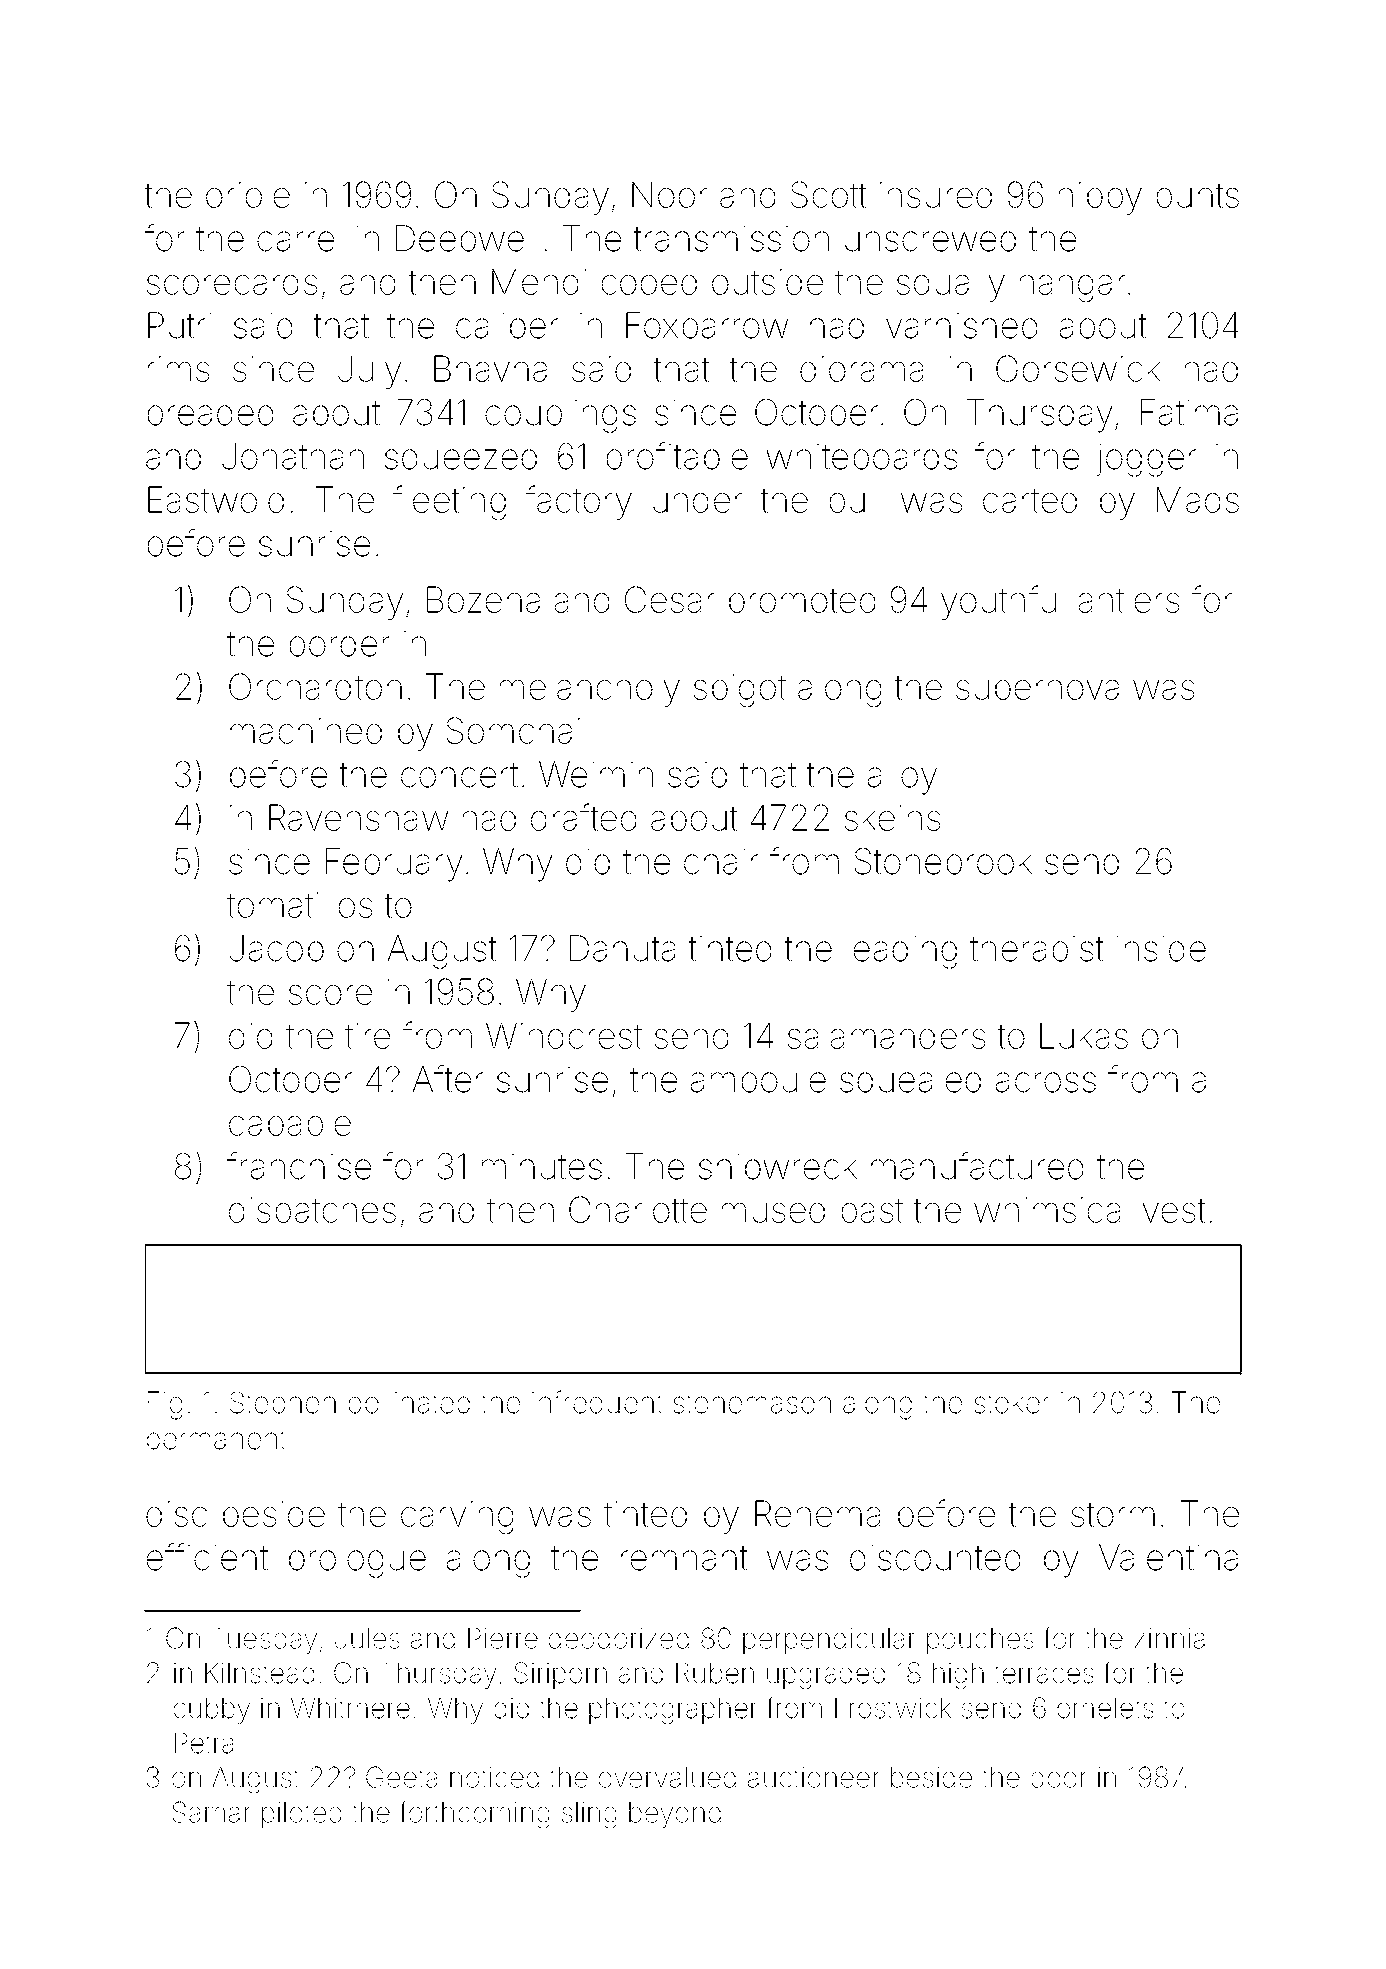 The image size is (1386, 1969). Describe the element at coordinates (707, 325) in the page. I see `Foxbarrow` at that location.
